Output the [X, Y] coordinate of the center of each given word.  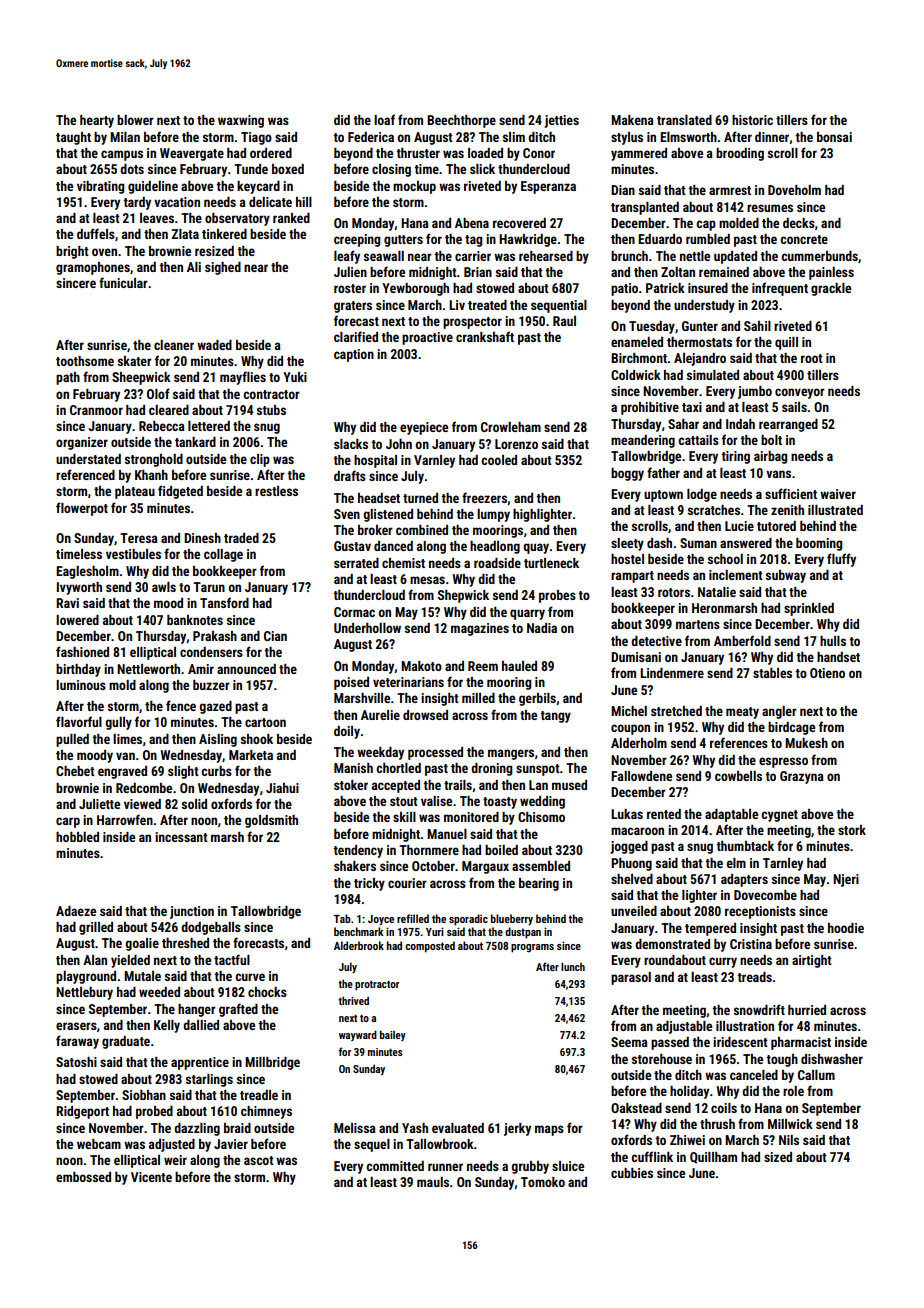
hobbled [77, 837]
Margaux [485, 867]
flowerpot [82, 509]
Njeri [846, 880]
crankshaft [485, 336]
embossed [83, 1177]
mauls [433, 1182]
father [663, 472]
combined [422, 530]
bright [72, 252]
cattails [698, 440]
